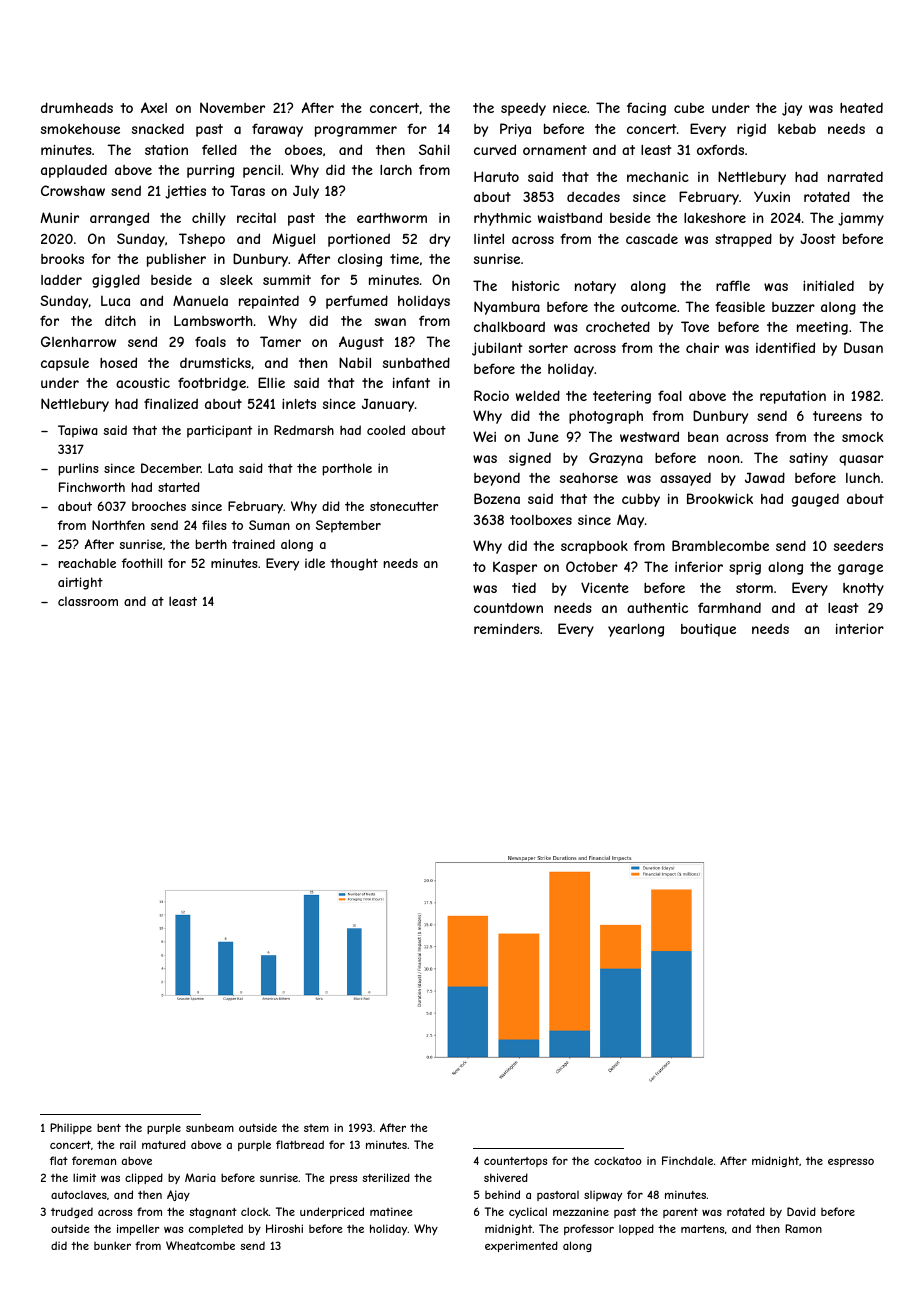 This page has width=924, height=1308. I want to click on countertops, so click(515, 1162).
